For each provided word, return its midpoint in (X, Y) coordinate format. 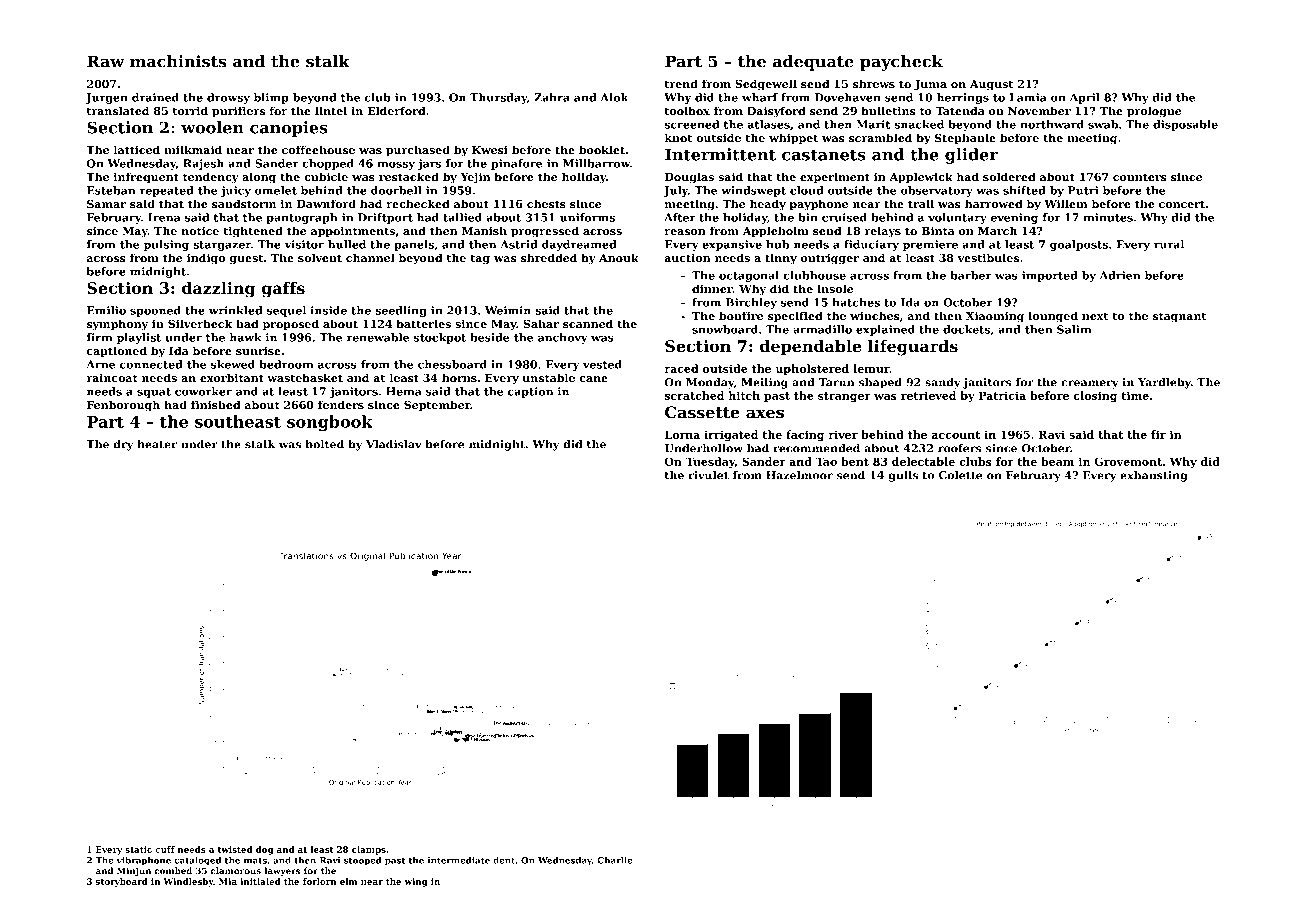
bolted (325, 444)
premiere (930, 245)
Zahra (552, 97)
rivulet (709, 475)
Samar (106, 204)
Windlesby (188, 882)
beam (1057, 461)
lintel (331, 110)
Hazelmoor (799, 475)
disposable (1185, 125)
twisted (235, 849)
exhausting (1153, 476)
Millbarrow (596, 163)
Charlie (614, 860)
